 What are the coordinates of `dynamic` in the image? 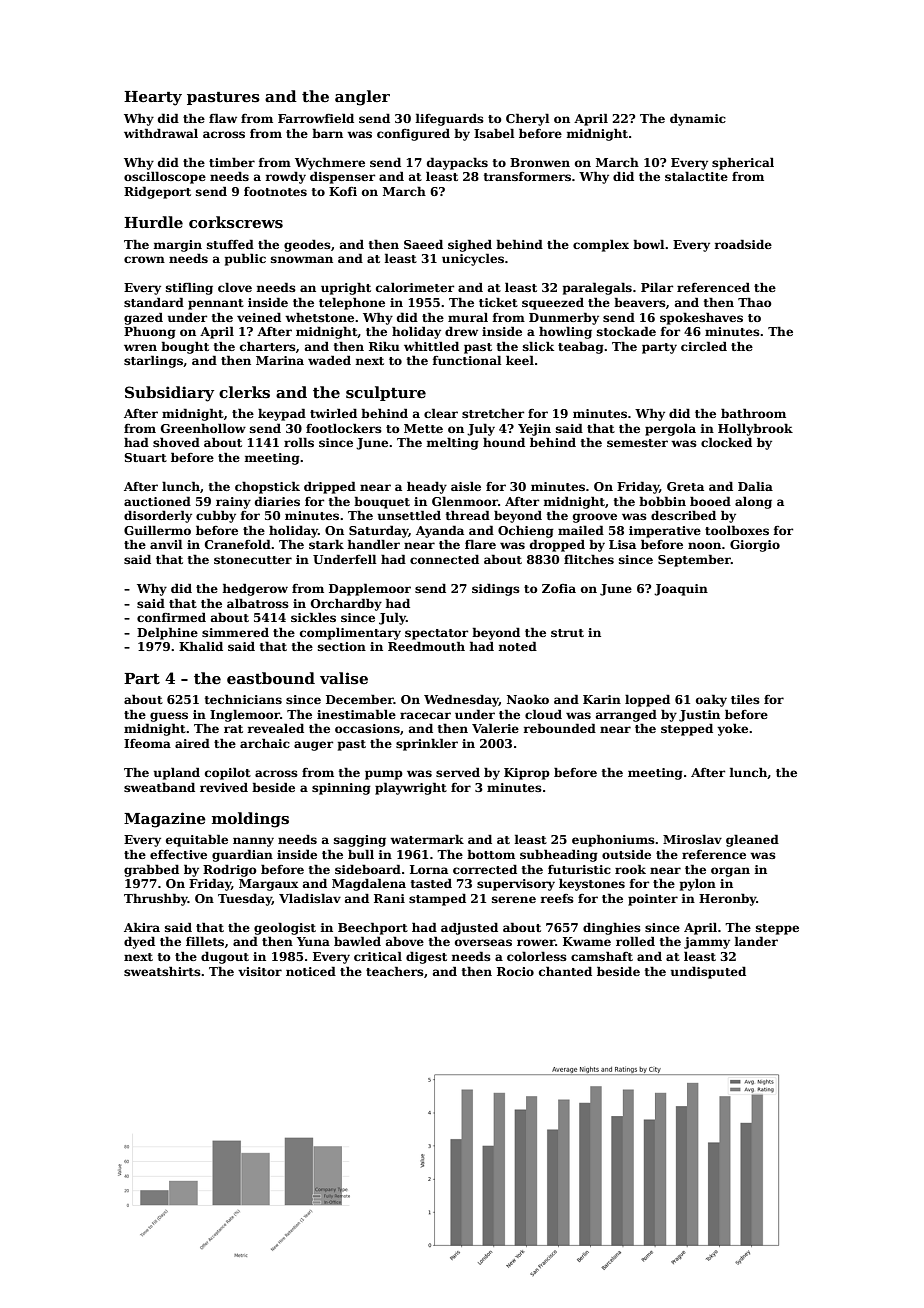 It's located at (698, 119).
